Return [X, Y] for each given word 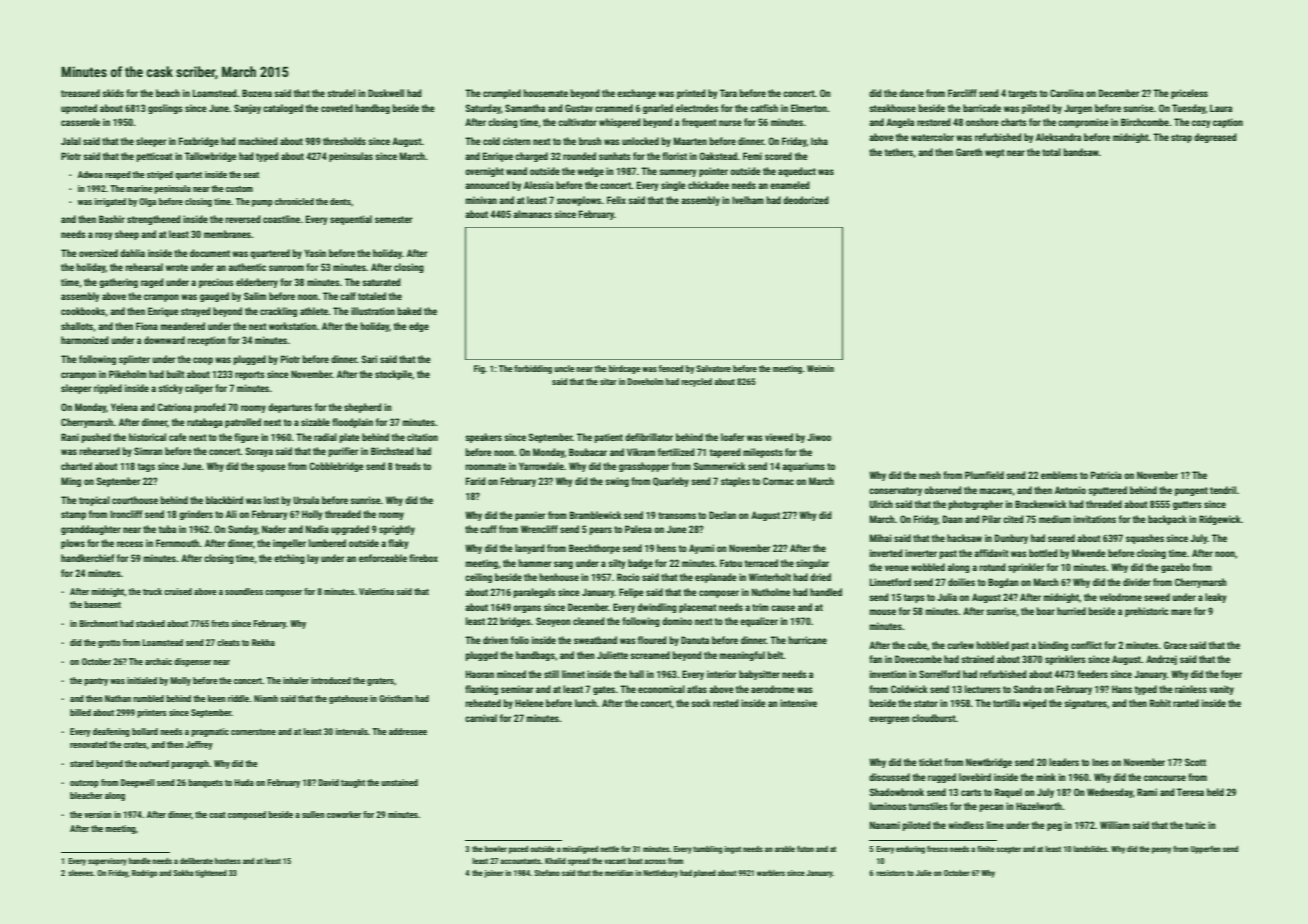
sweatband [595, 640]
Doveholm [646, 381]
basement [102, 604]
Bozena [257, 93]
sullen [313, 814]
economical [661, 689]
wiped [1035, 704]
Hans [1122, 689]
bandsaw [1081, 152]
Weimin [820, 368]
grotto [109, 644]
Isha [819, 141]
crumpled [502, 94]
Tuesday [1189, 109]
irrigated [110, 202]
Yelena [124, 407]
